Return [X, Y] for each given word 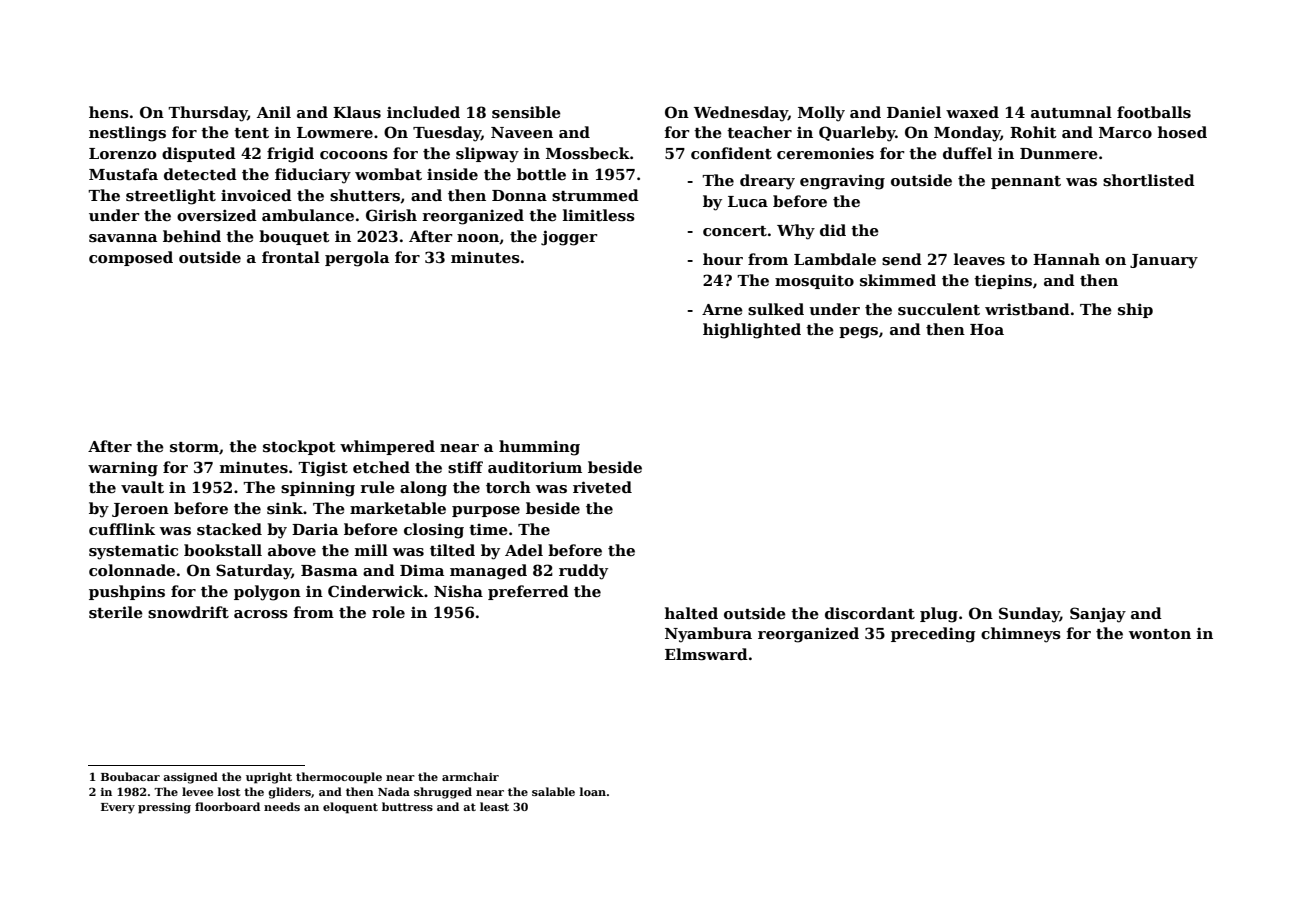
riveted [602, 487]
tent [251, 133]
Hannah [1066, 259]
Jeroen [140, 510]
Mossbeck [588, 153]
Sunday [1029, 615]
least [494, 806]
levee [197, 791]
